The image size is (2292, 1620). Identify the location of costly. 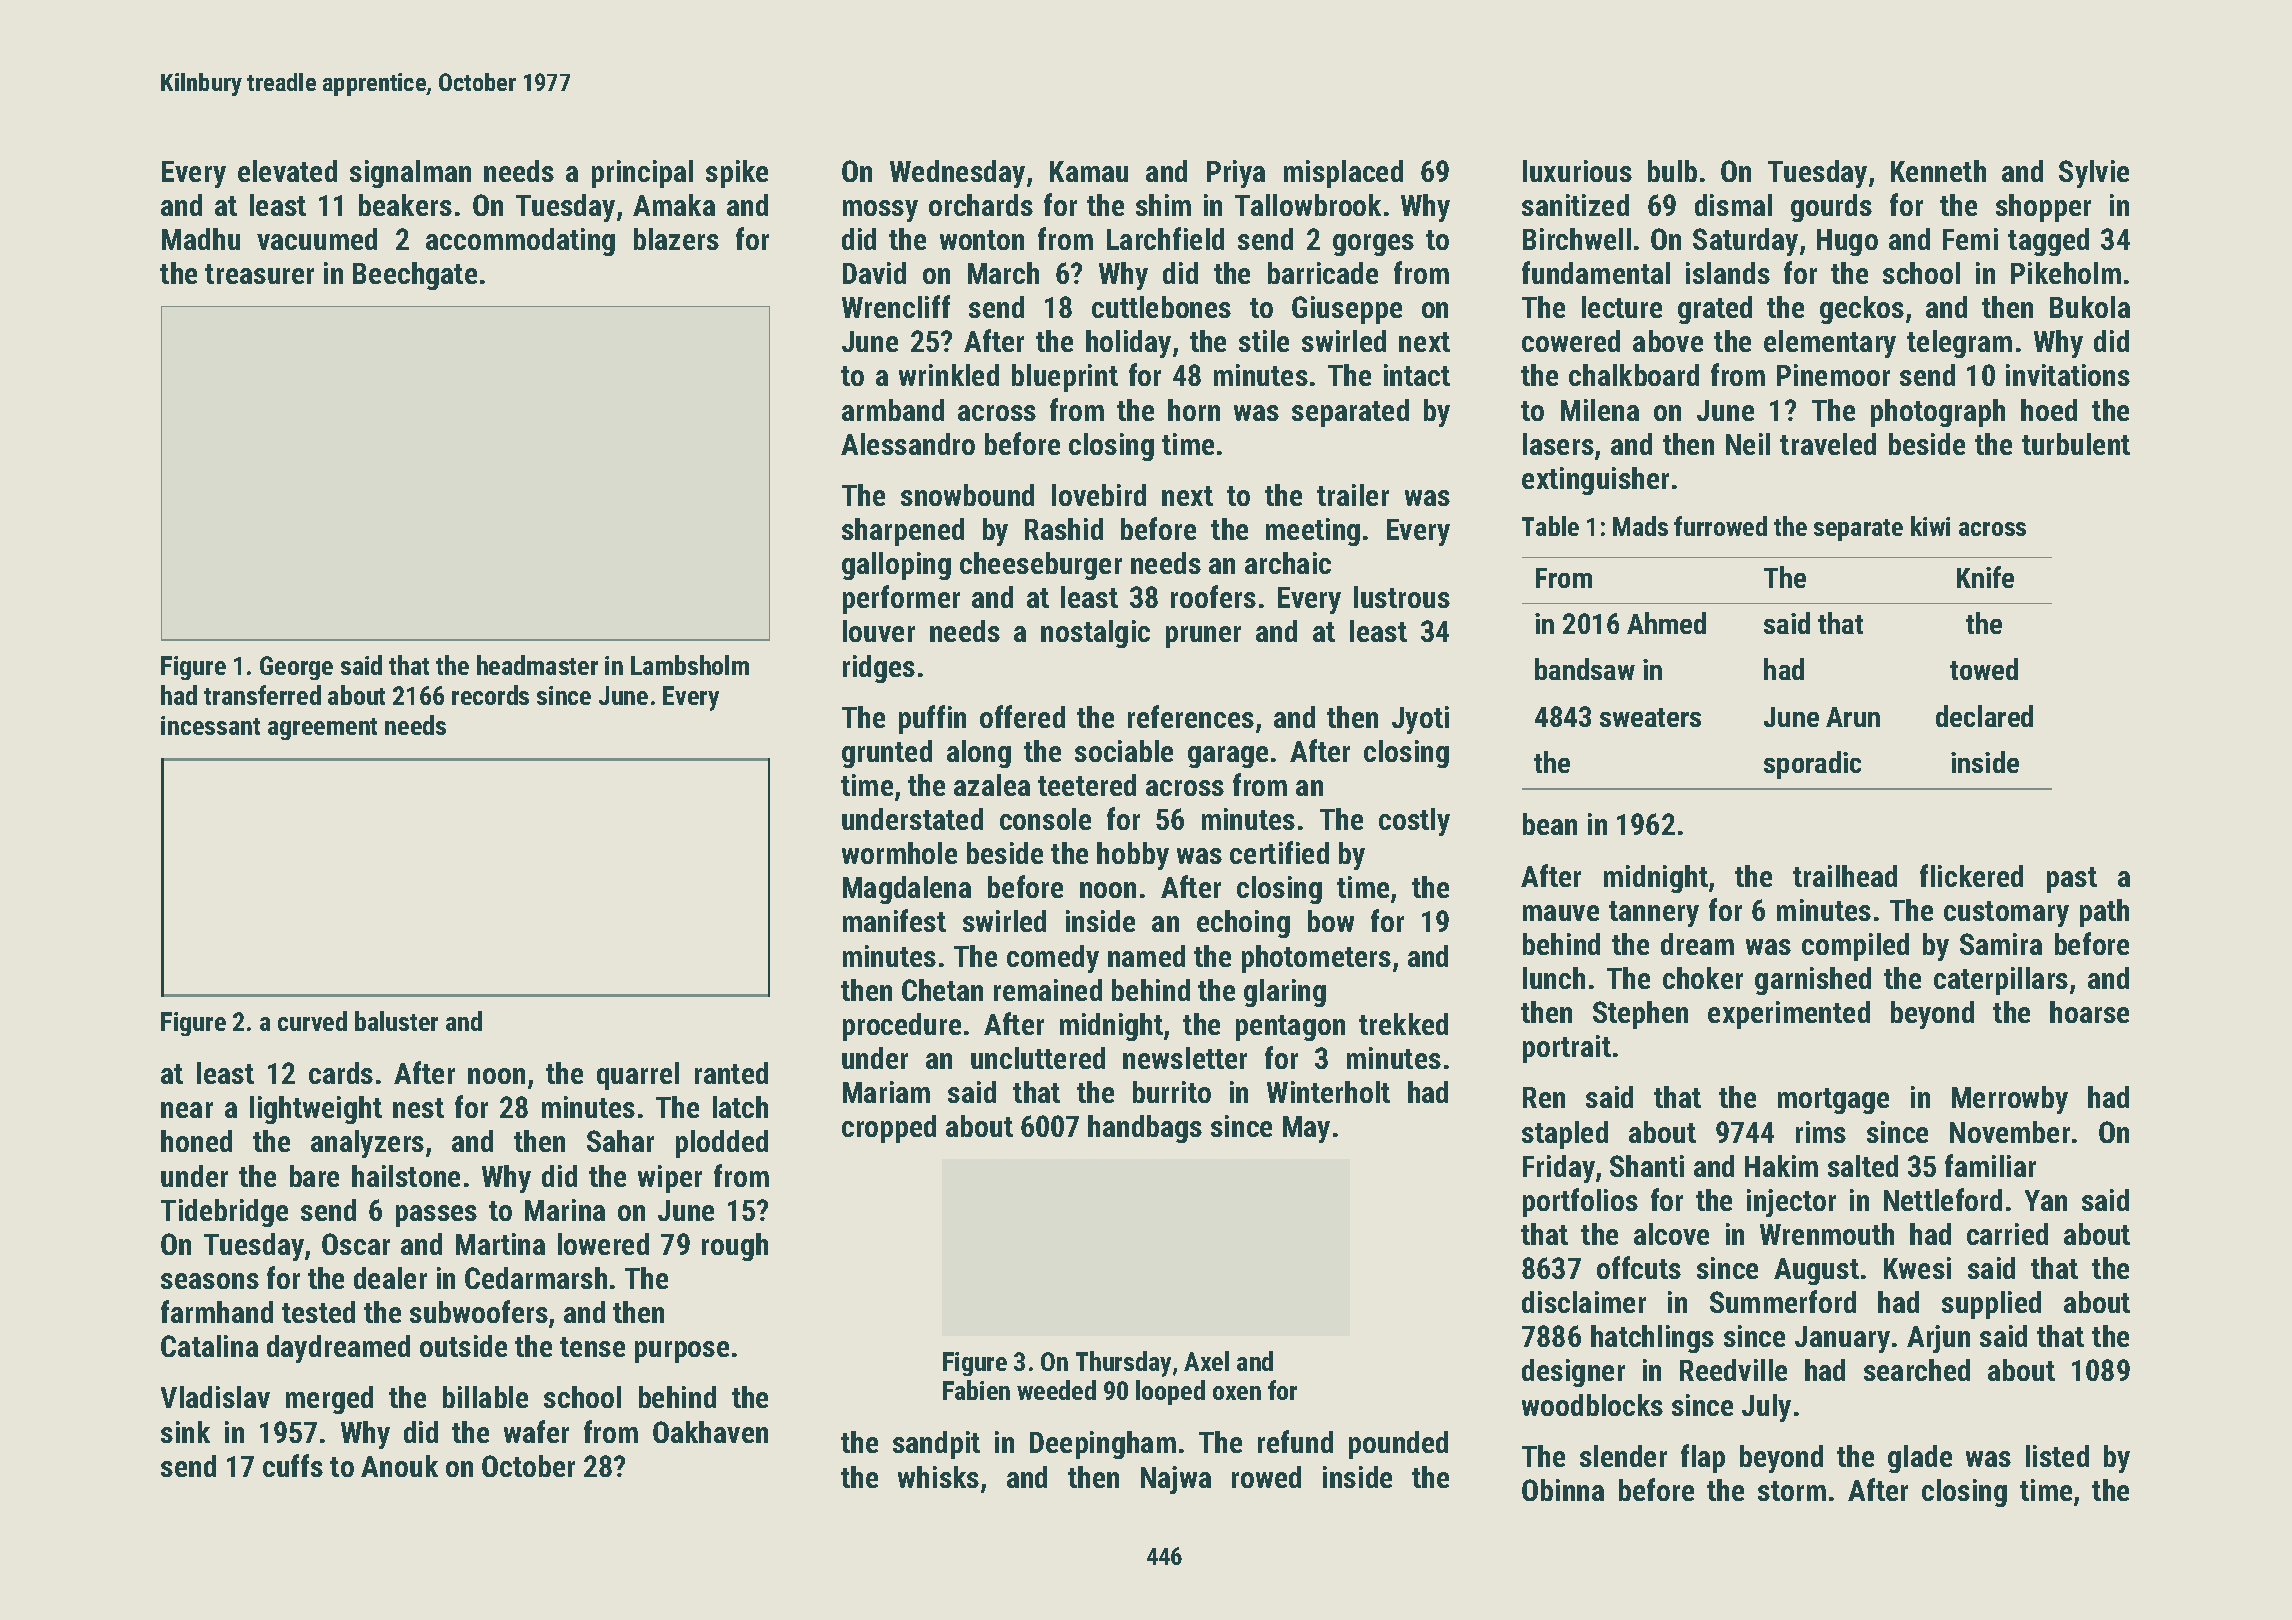
(1414, 822).
